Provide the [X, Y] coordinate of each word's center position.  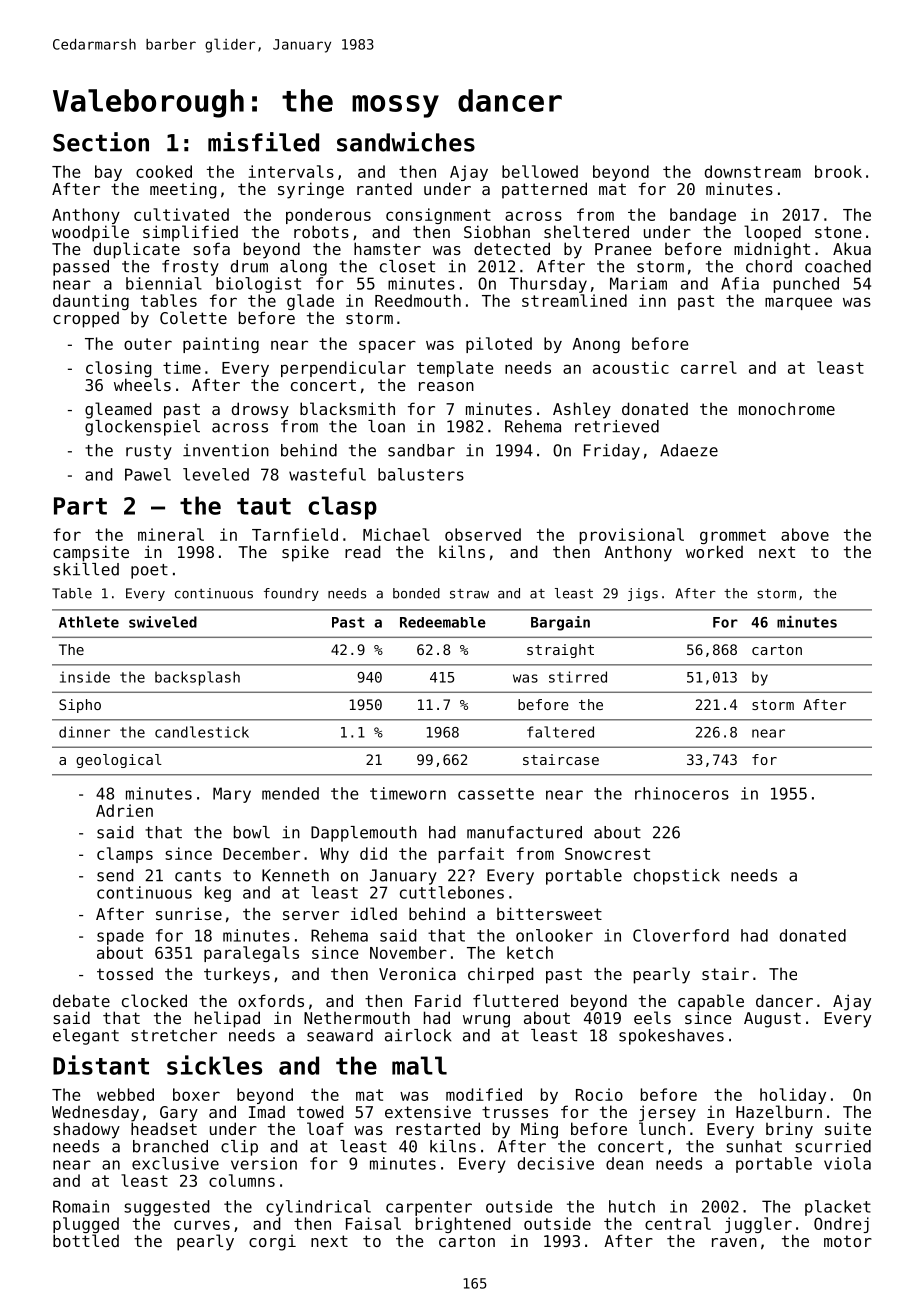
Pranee [623, 249]
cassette [496, 794]
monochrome [787, 409]
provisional [631, 536]
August [772, 1020]
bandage [703, 216]
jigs [643, 594]
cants [198, 876]
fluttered [515, 1000]
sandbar [421, 450]
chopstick [677, 877]
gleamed [118, 410]
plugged [86, 1225]
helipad [227, 1019]
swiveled [163, 622]
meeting [183, 190]
